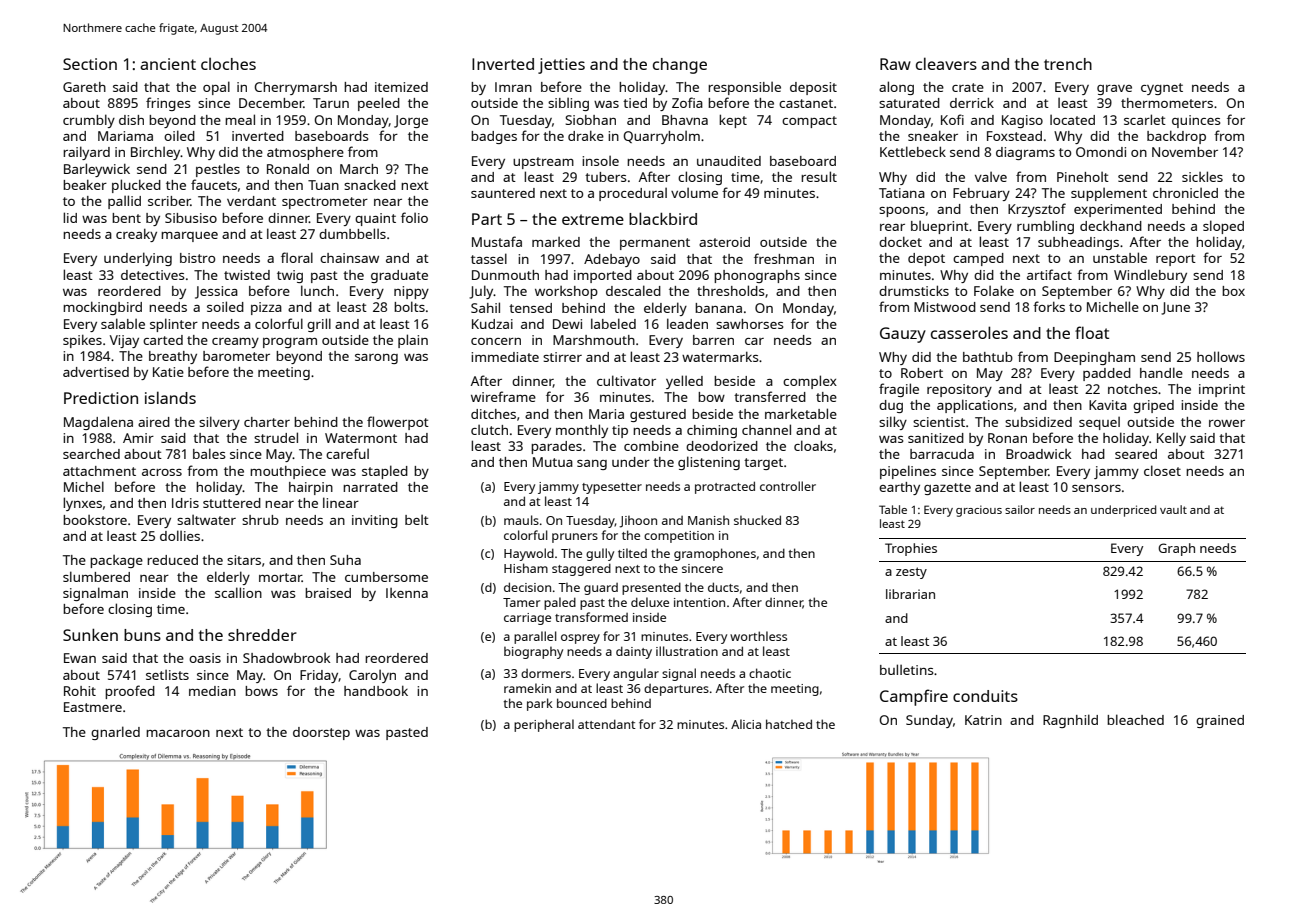 The image size is (1308, 924). What do you see at coordinates (97, 170) in the screenshot?
I see `Barleywick` at bounding box center [97, 170].
